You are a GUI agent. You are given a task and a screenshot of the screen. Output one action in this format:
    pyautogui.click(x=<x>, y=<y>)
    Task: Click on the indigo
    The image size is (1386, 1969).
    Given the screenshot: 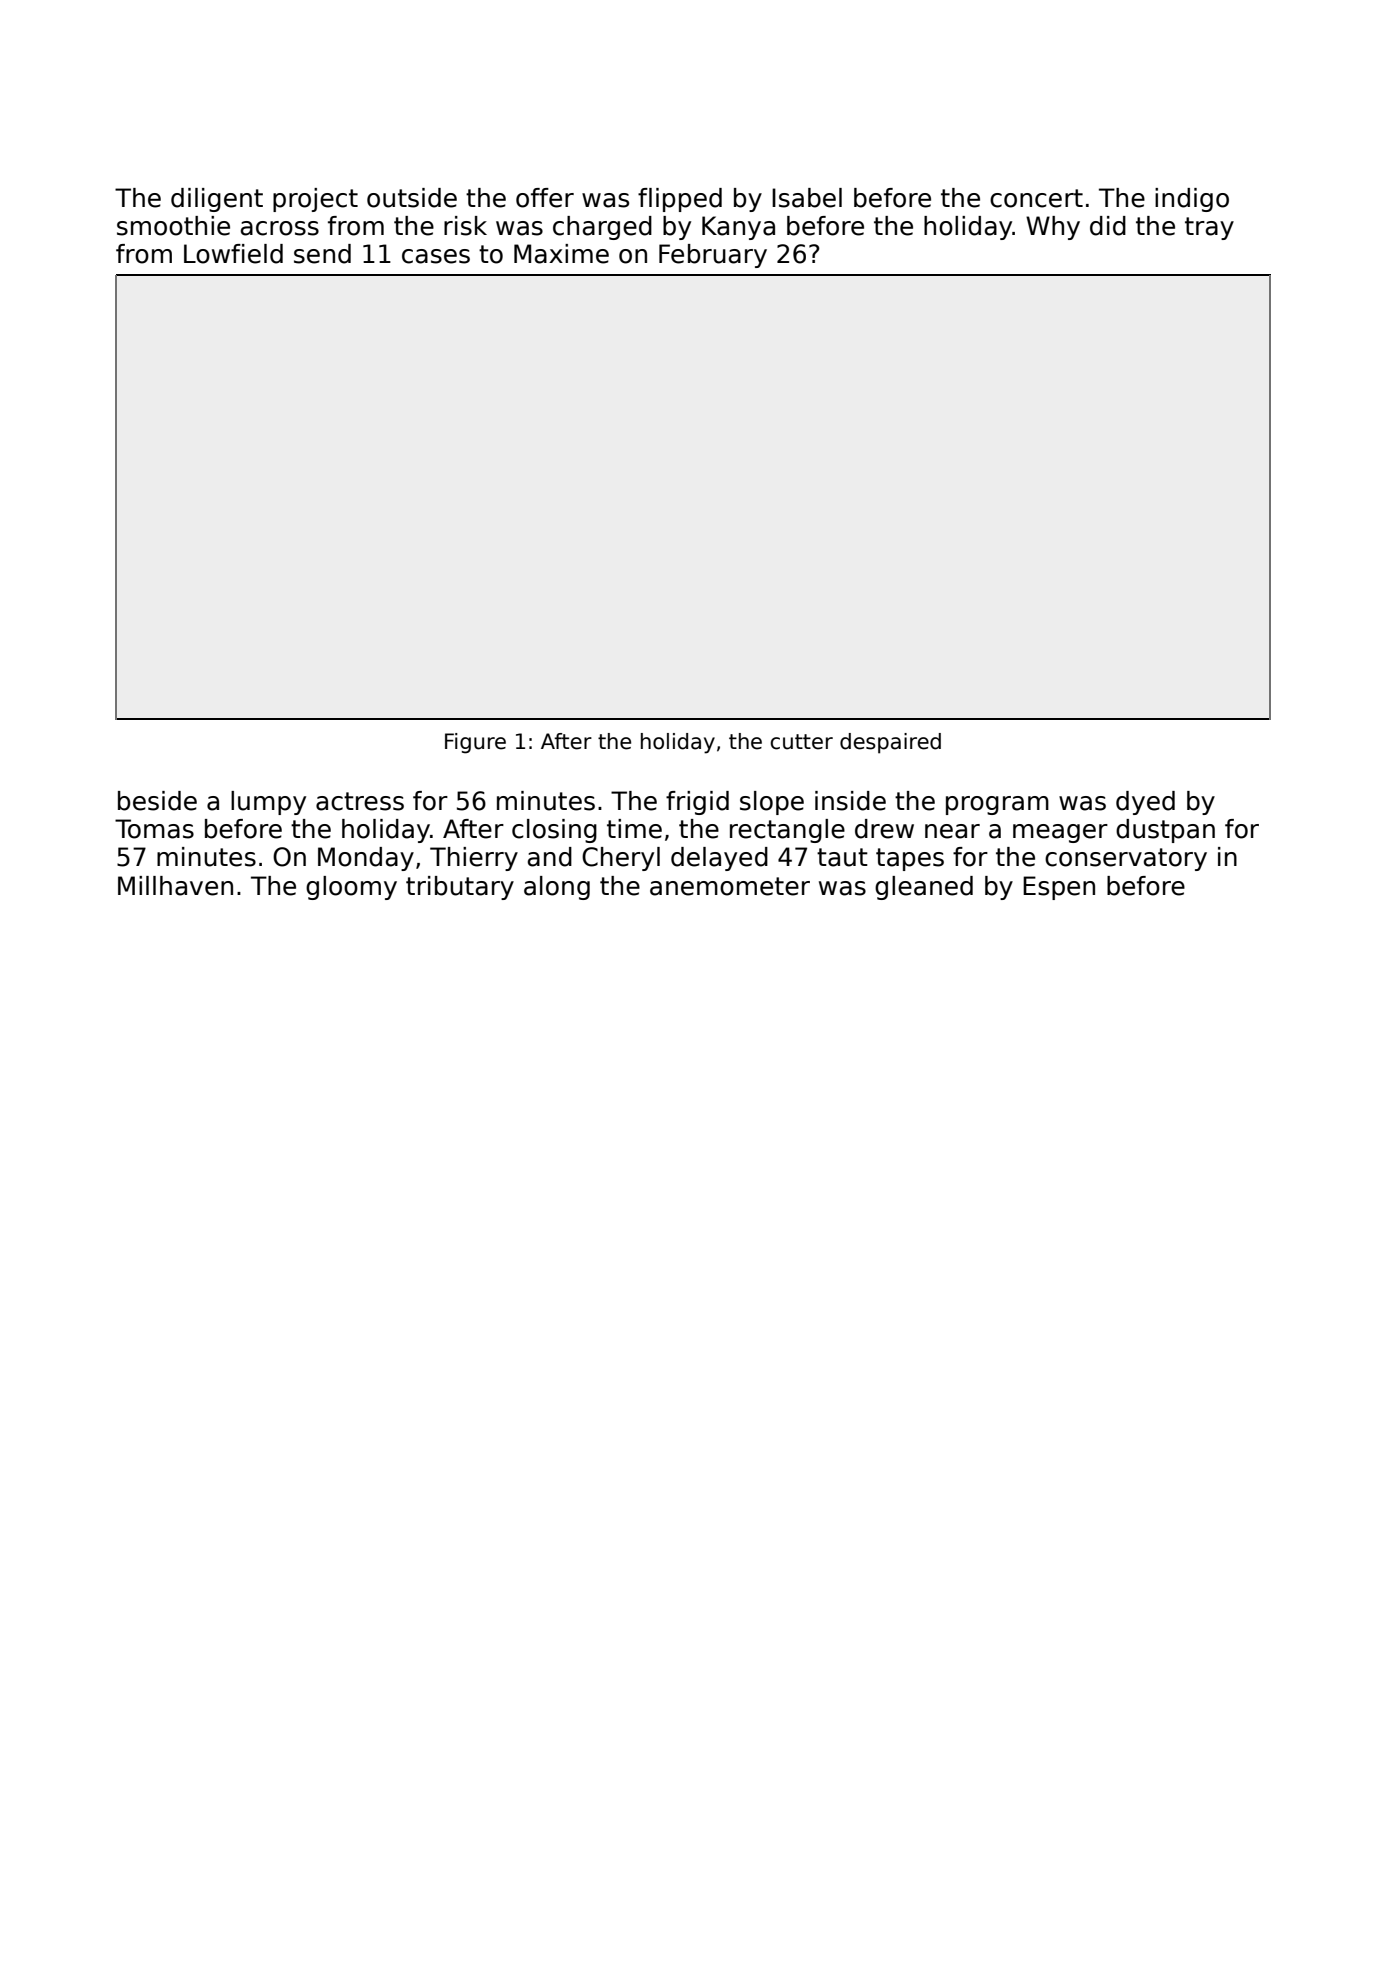 What is the action you would take?
    pyautogui.click(x=1192, y=200)
